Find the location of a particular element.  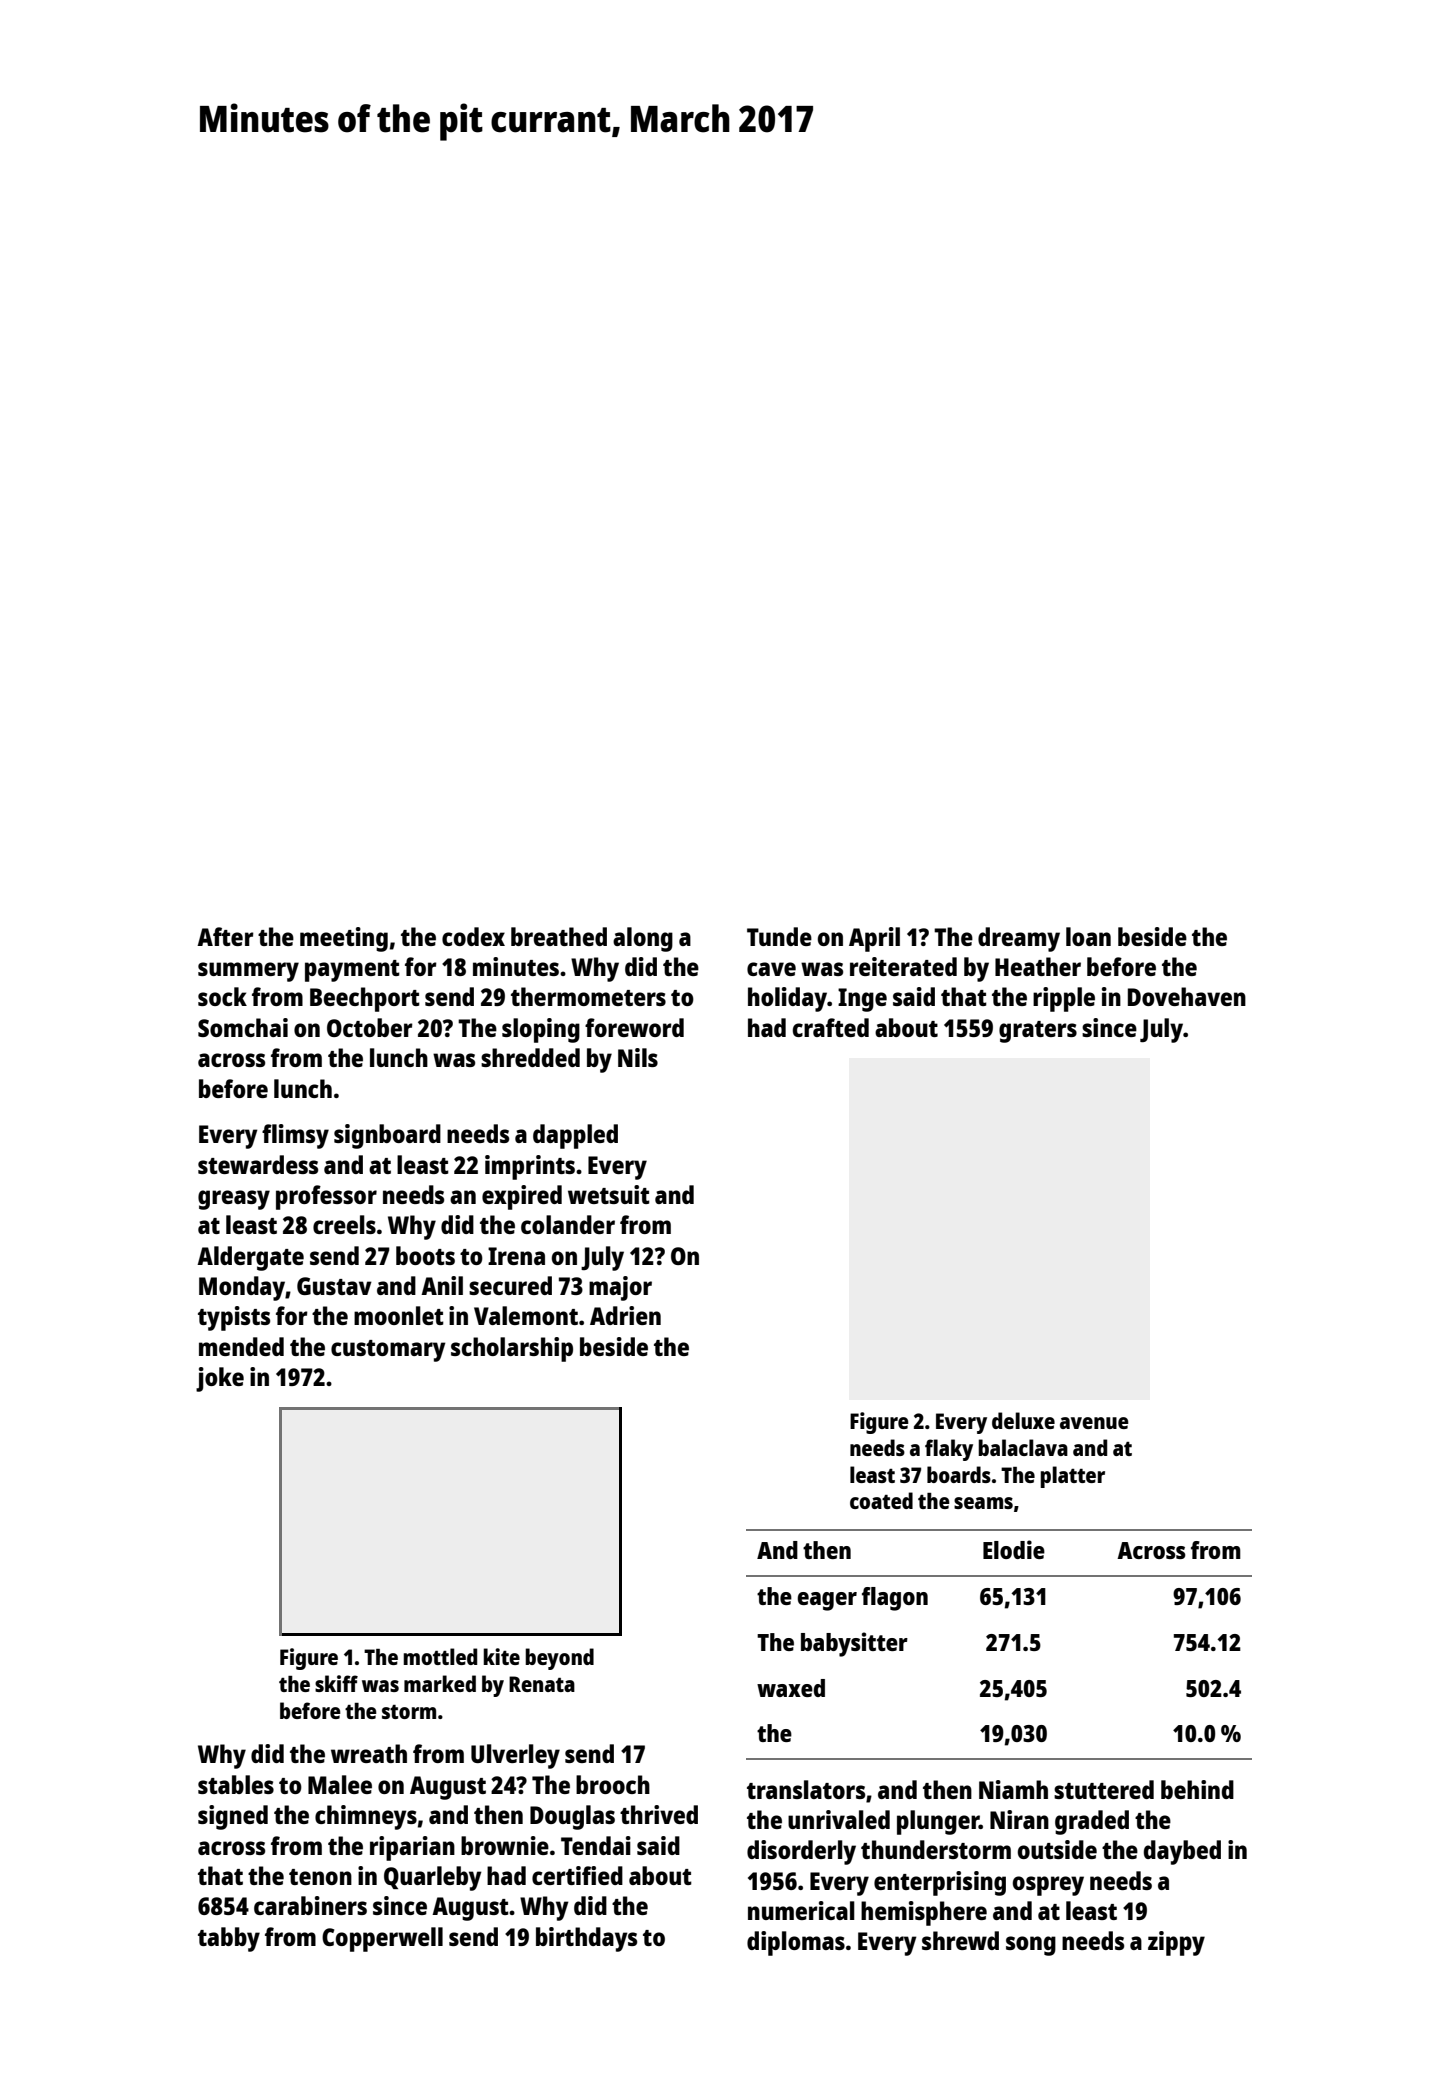

along is located at coordinates (643, 939).
